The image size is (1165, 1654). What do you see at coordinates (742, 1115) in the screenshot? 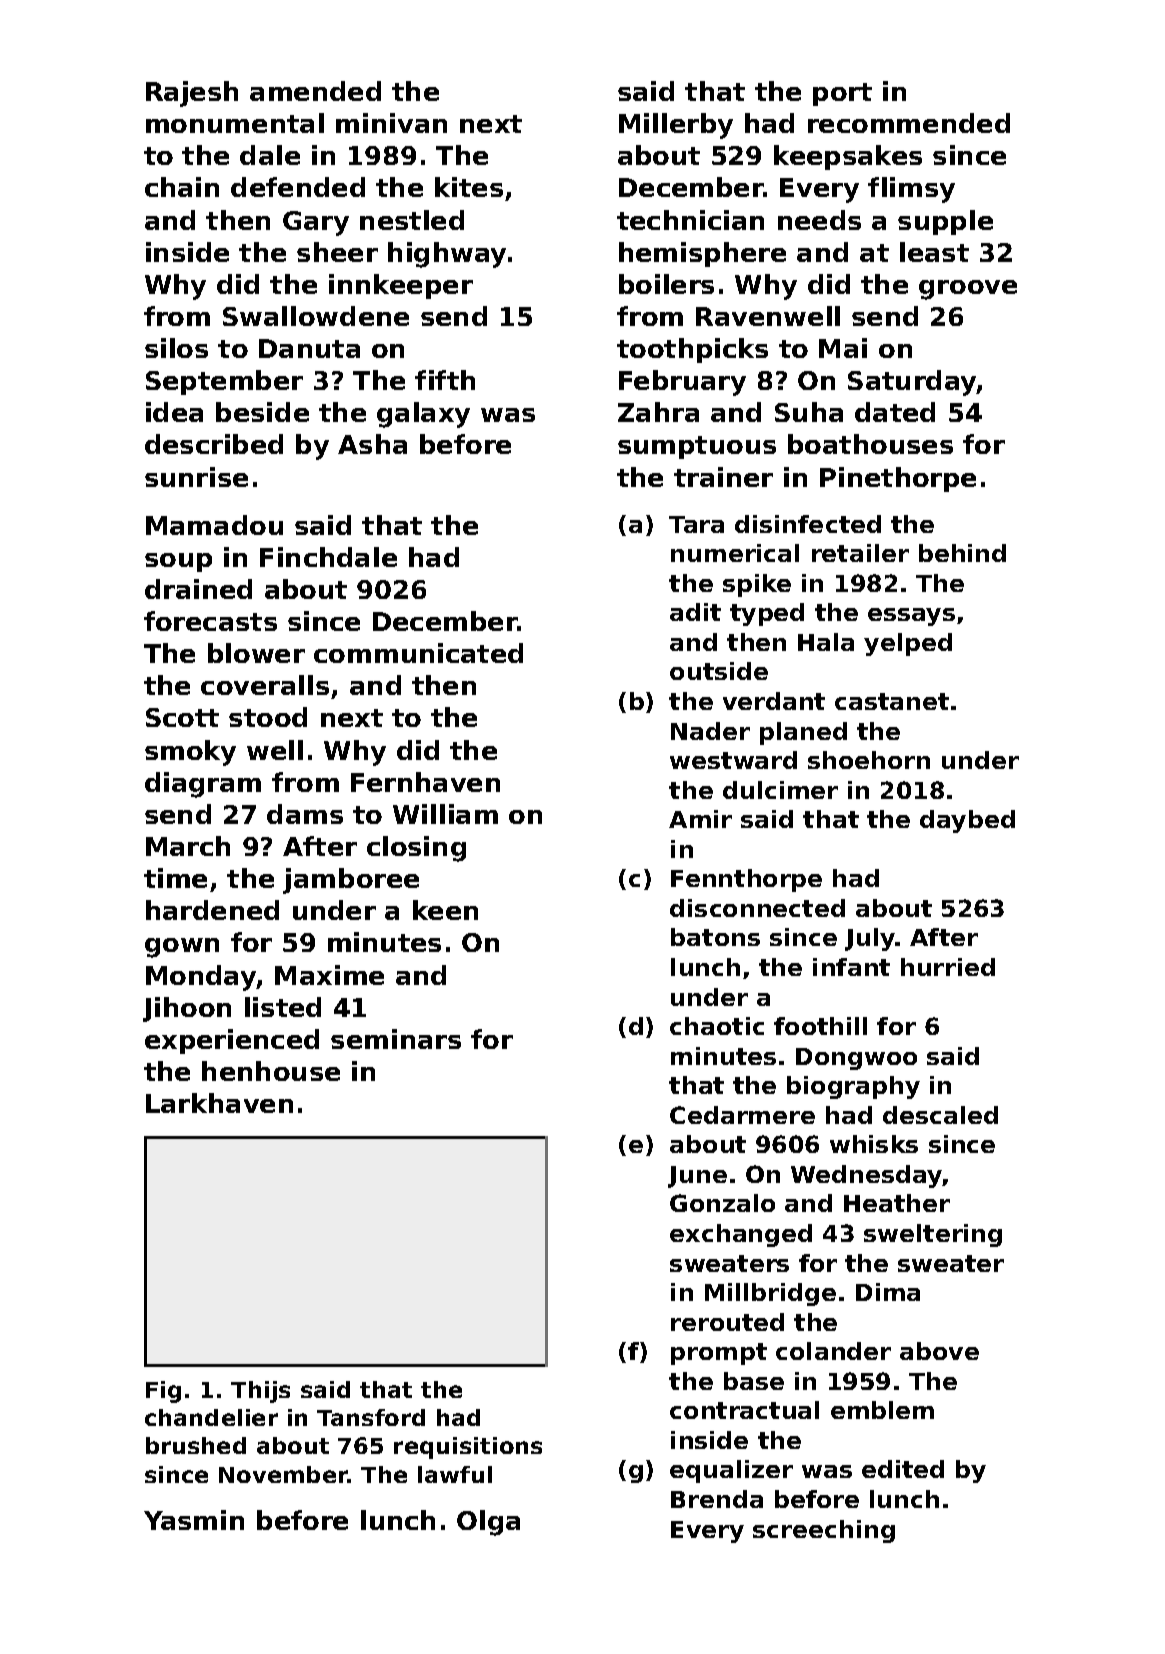
I see `Cedarmere` at bounding box center [742, 1115].
